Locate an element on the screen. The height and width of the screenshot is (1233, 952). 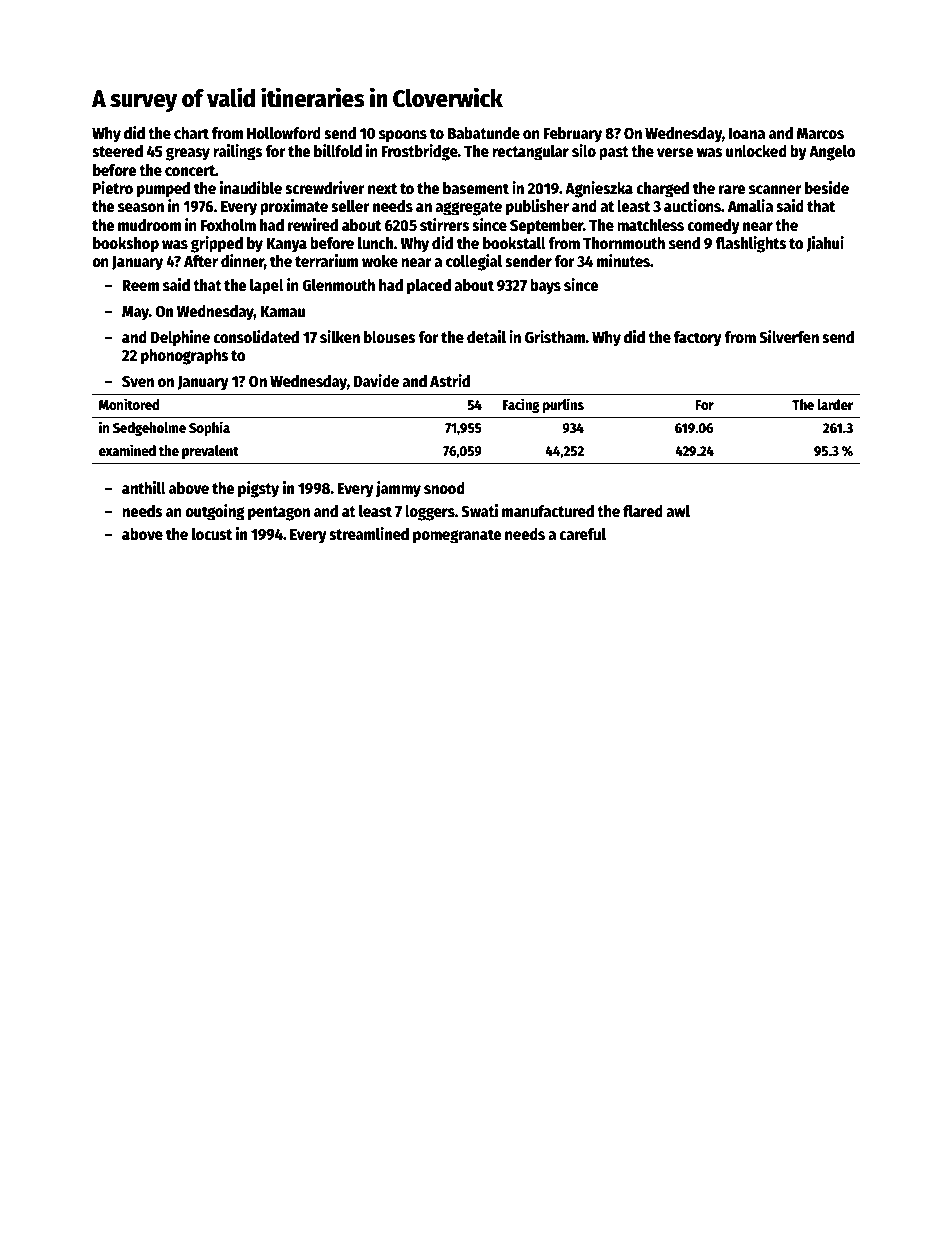
snood is located at coordinates (444, 488).
